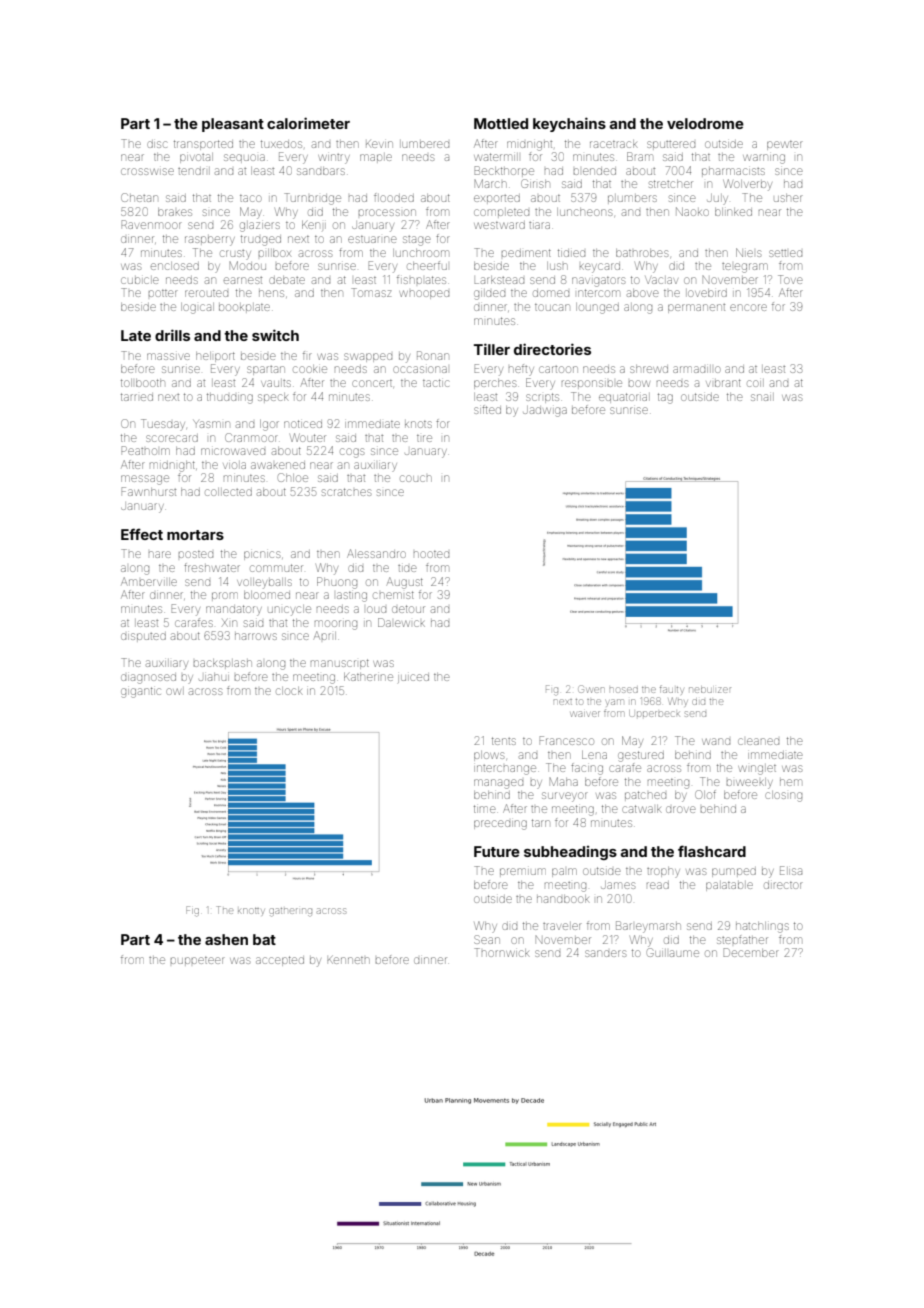 The image size is (924, 1308). What do you see at coordinates (368, 357) in the screenshot?
I see `swapped` at bounding box center [368, 357].
